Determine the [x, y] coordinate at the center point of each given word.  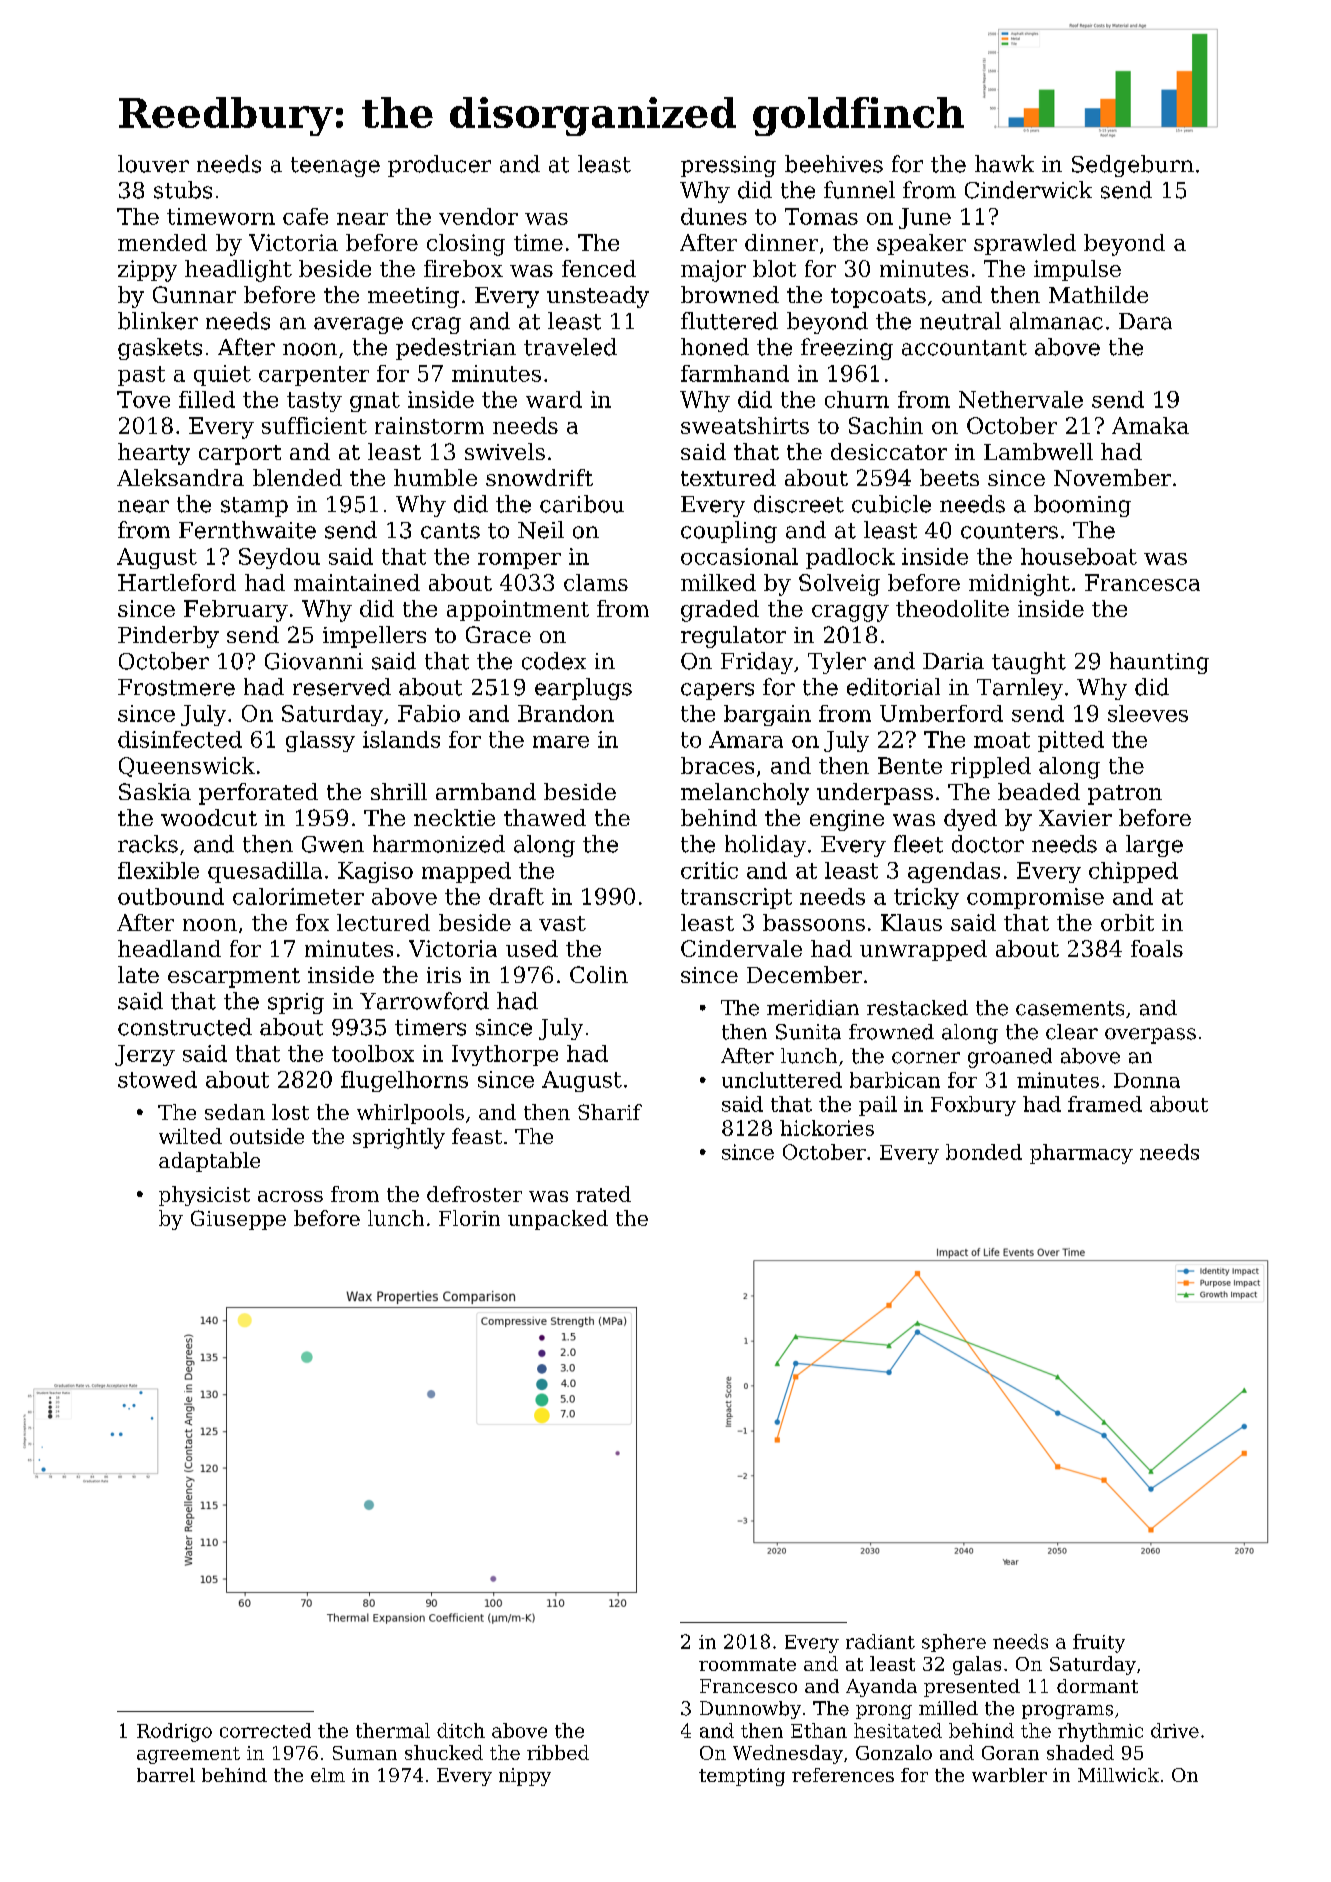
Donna [1147, 1080]
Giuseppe [238, 1220]
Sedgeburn [1133, 166]
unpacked [558, 1220]
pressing [728, 166]
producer [439, 166]
